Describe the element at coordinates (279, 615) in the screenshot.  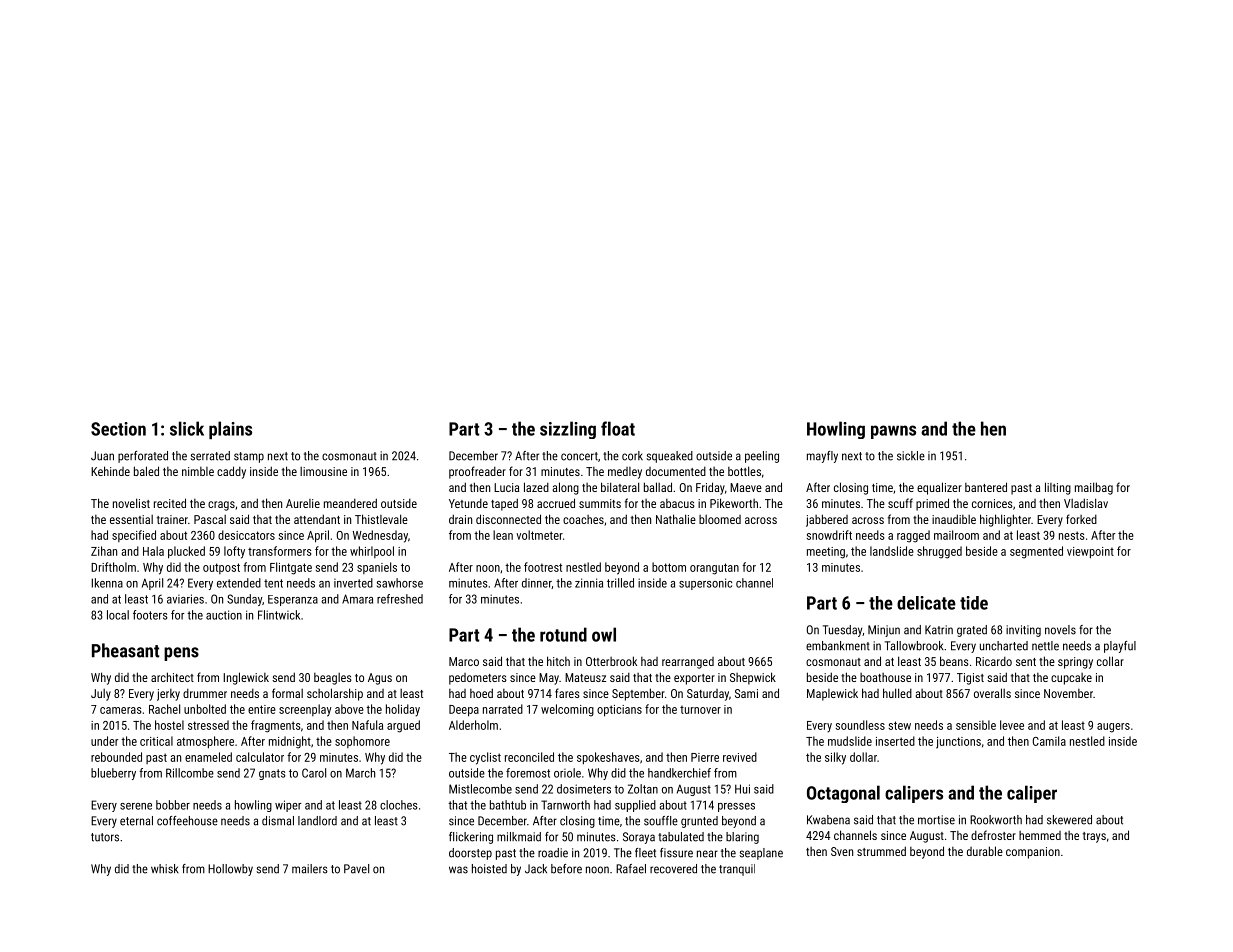
I see `Flintwick` at that location.
